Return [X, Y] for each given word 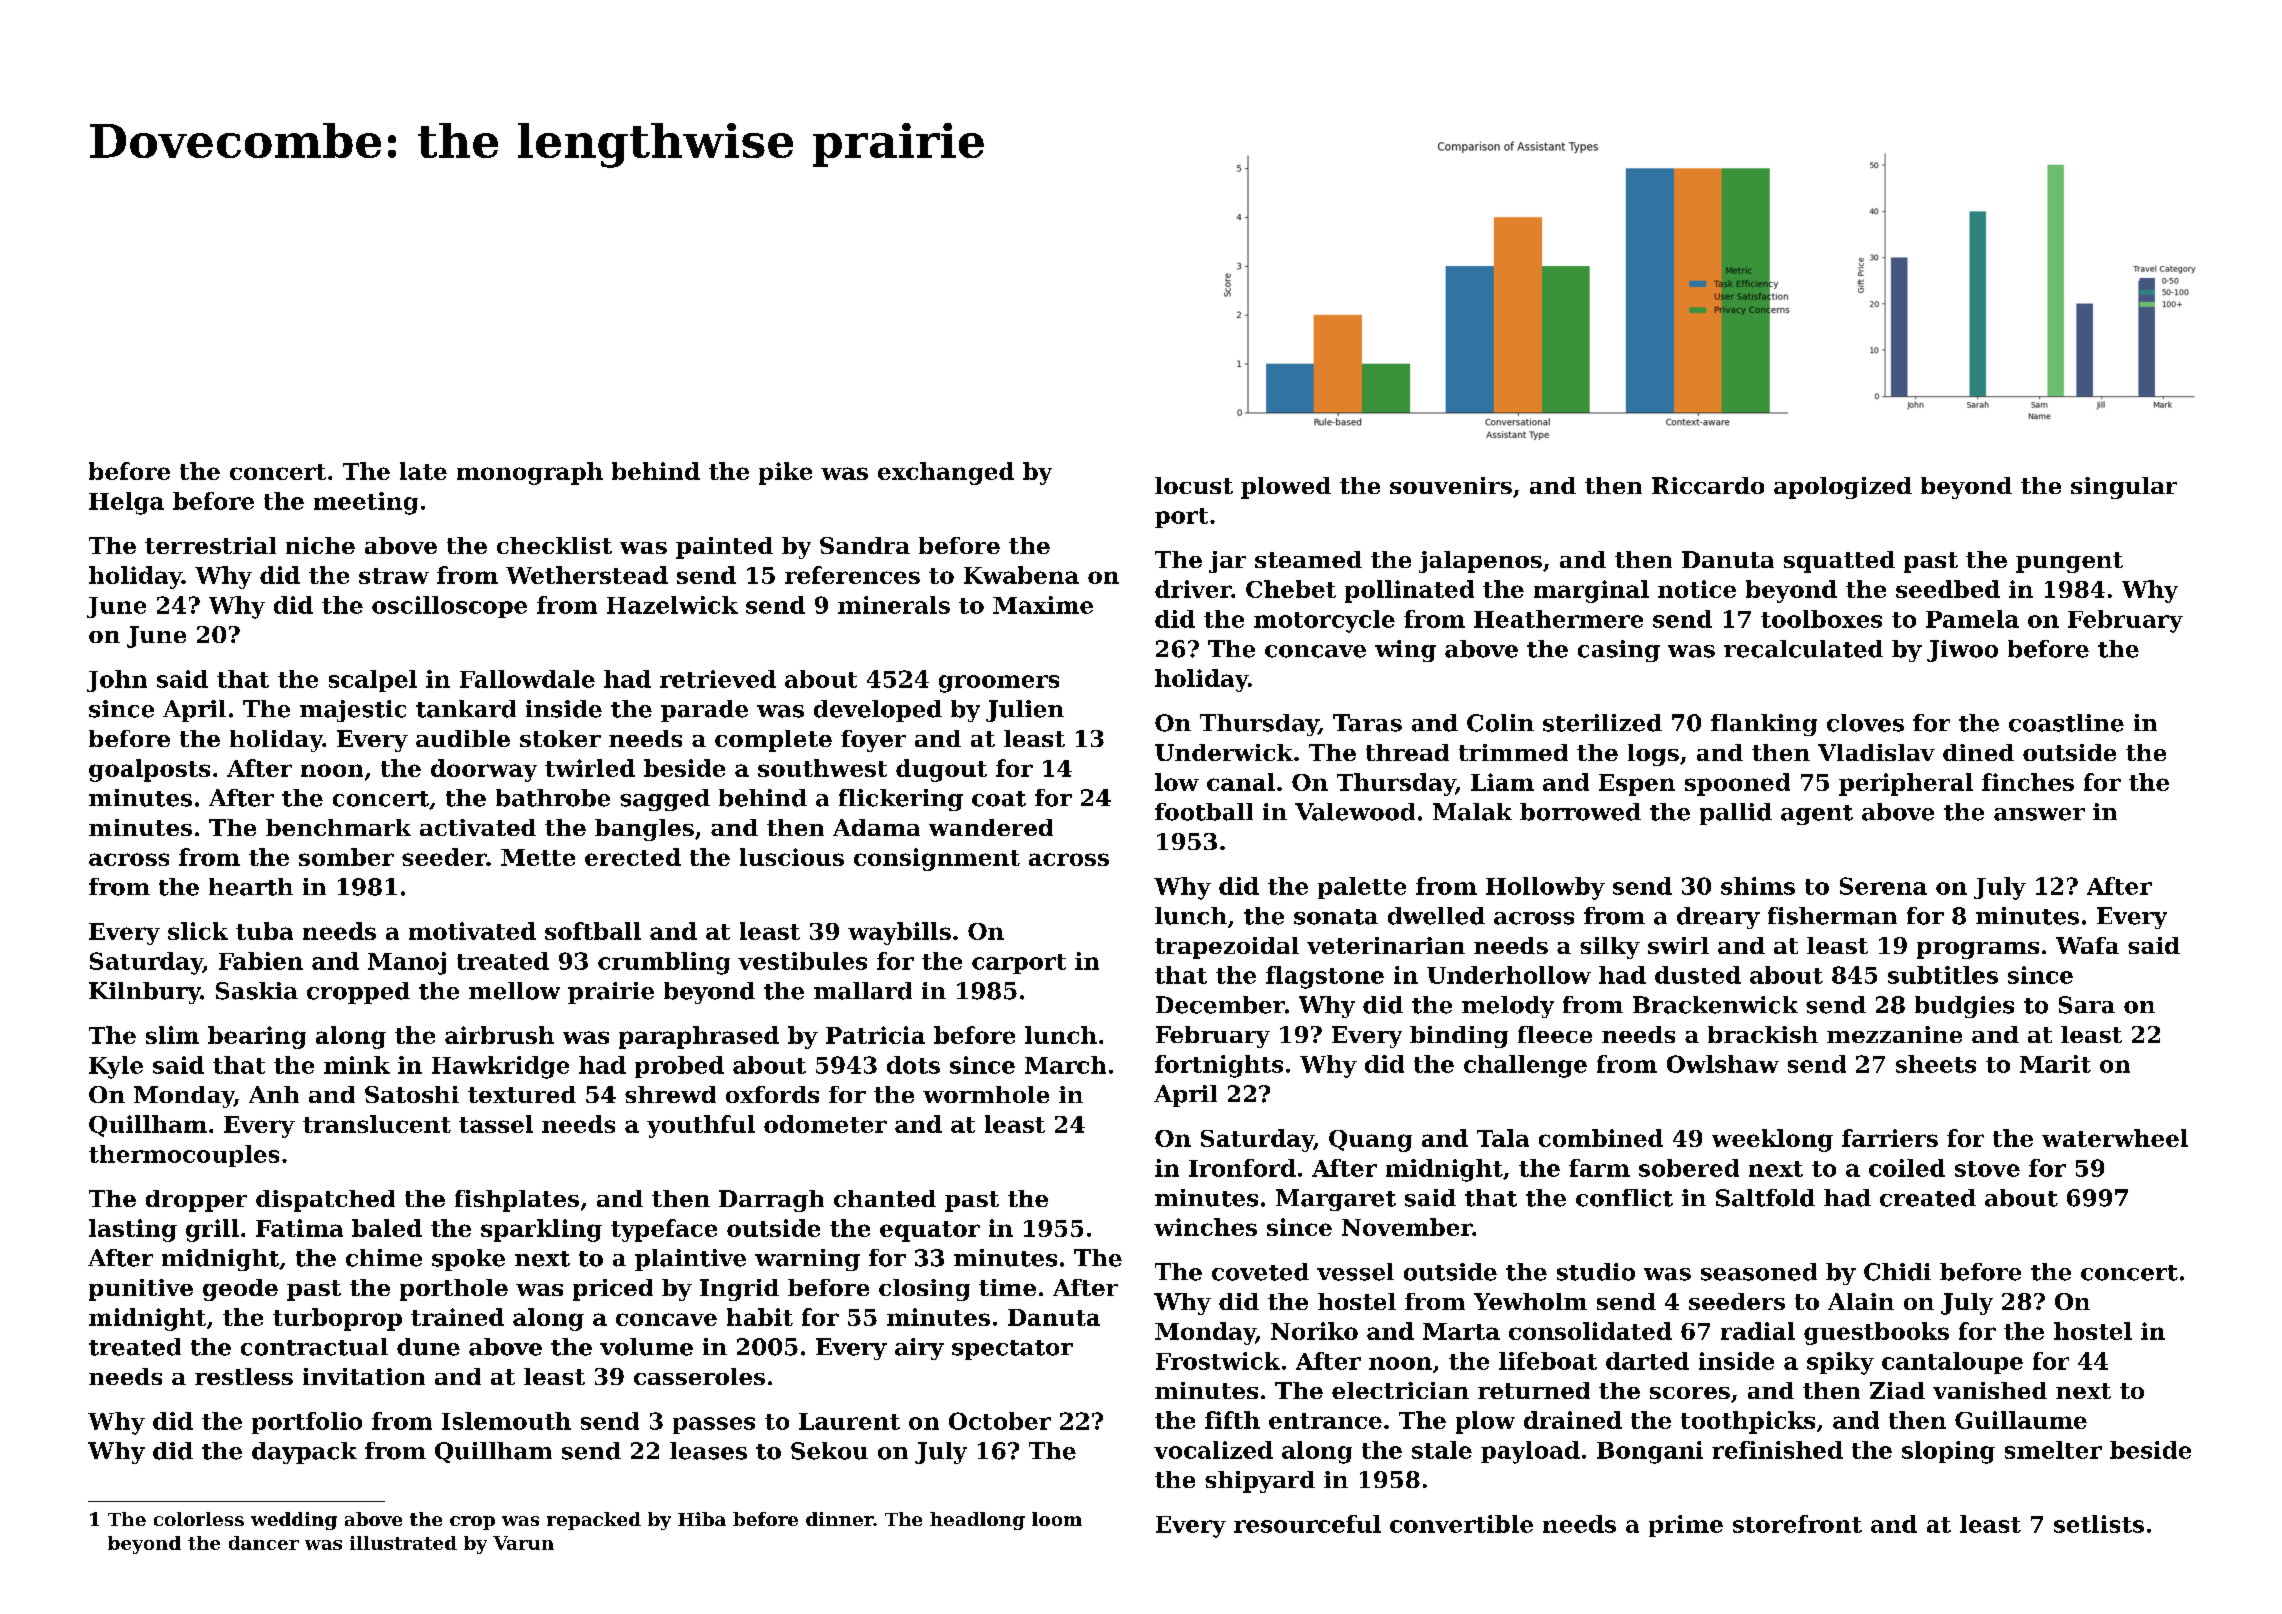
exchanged [946, 473]
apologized [1843, 488]
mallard [863, 991]
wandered [991, 827]
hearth [251, 887]
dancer [264, 1543]
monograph [530, 473]
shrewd [670, 1094]
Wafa [2087, 945]
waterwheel [2115, 1138]
